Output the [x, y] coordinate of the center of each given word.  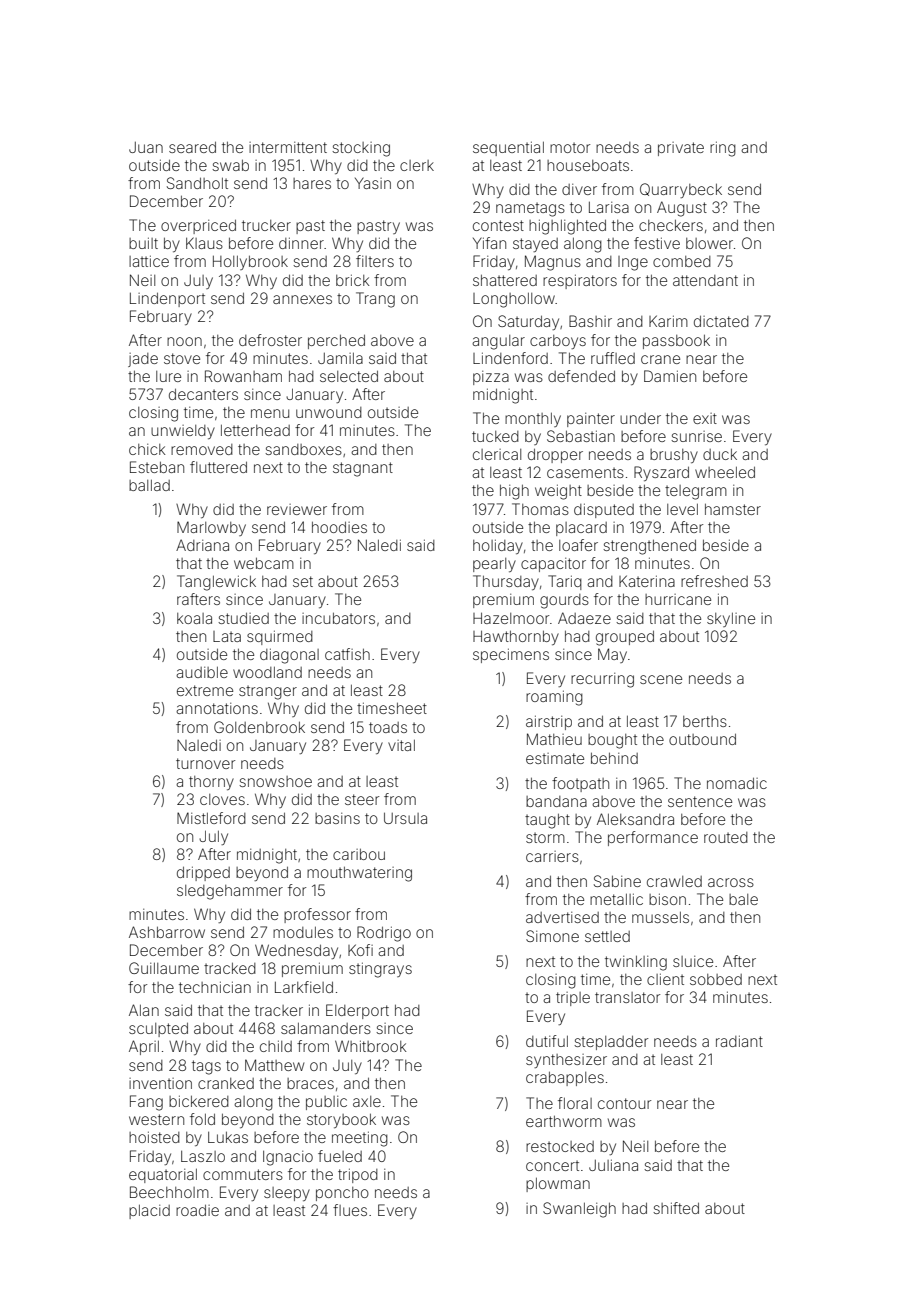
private [681, 149]
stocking [361, 149]
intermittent [288, 147]
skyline [731, 620]
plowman [558, 1185]
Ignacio [288, 1158]
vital [401, 745]
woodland [267, 672]
